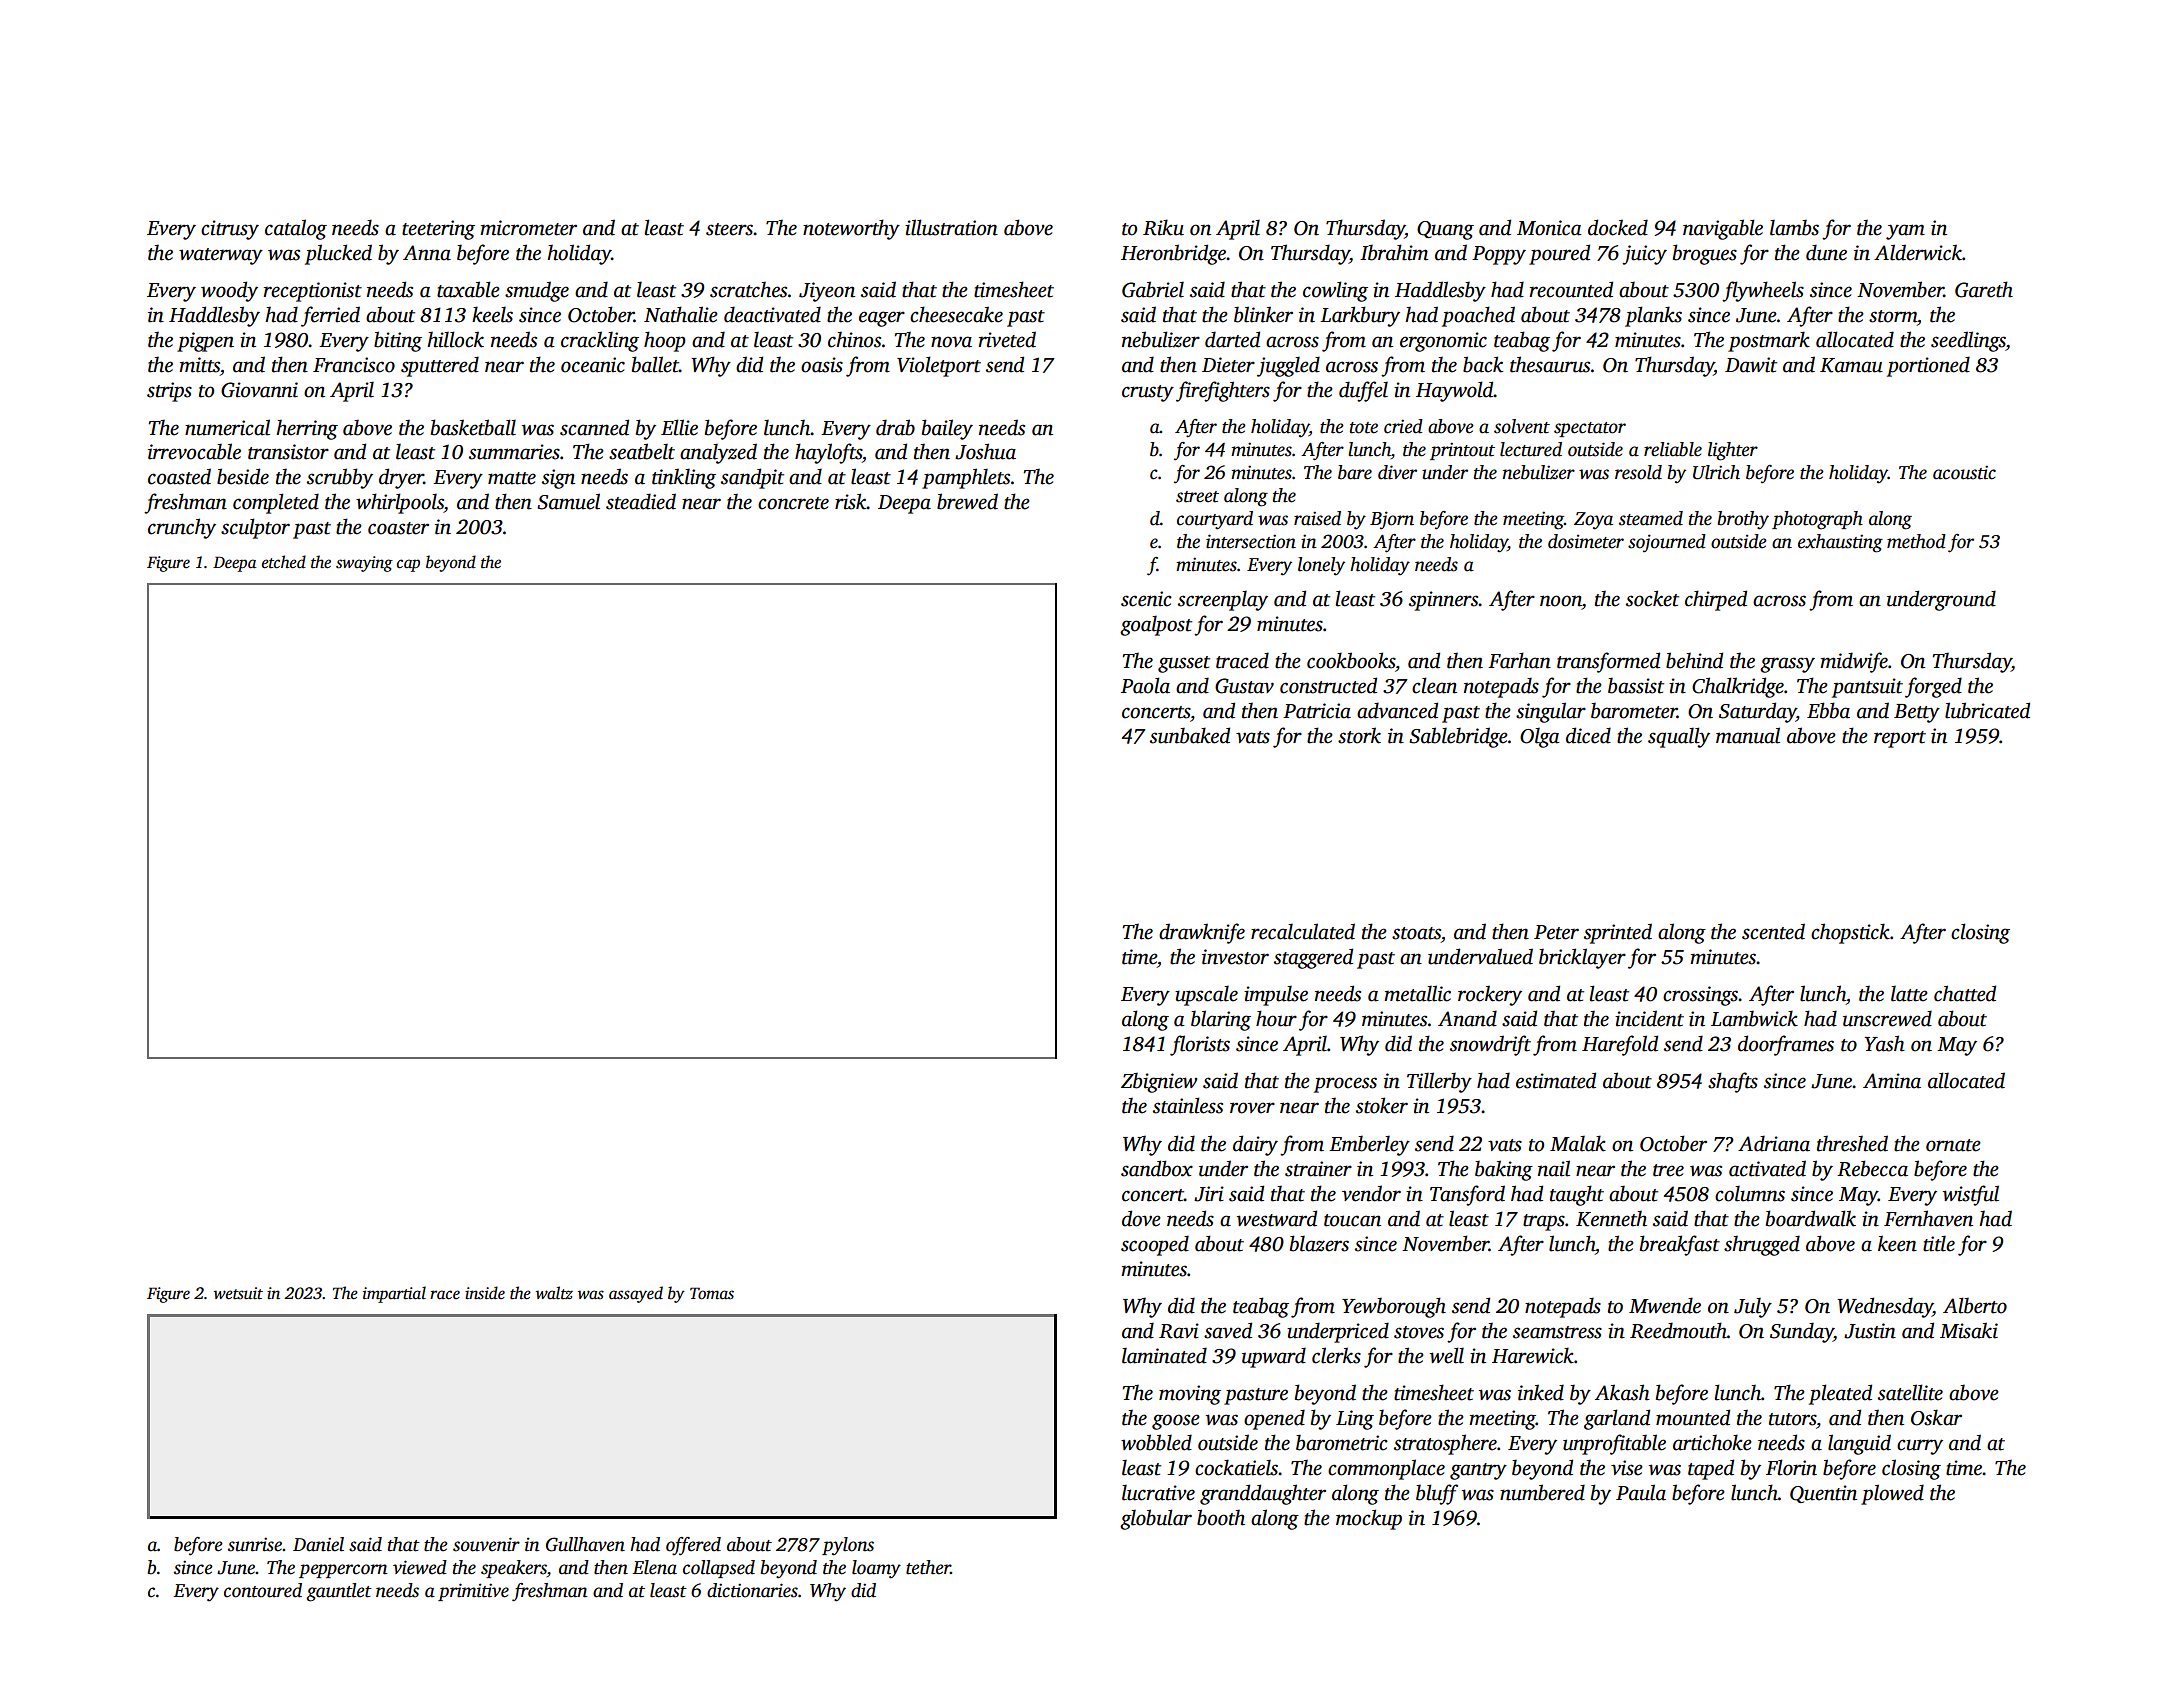  What do you see at coordinates (752, 1590) in the page?
I see `dictionaries` at bounding box center [752, 1590].
